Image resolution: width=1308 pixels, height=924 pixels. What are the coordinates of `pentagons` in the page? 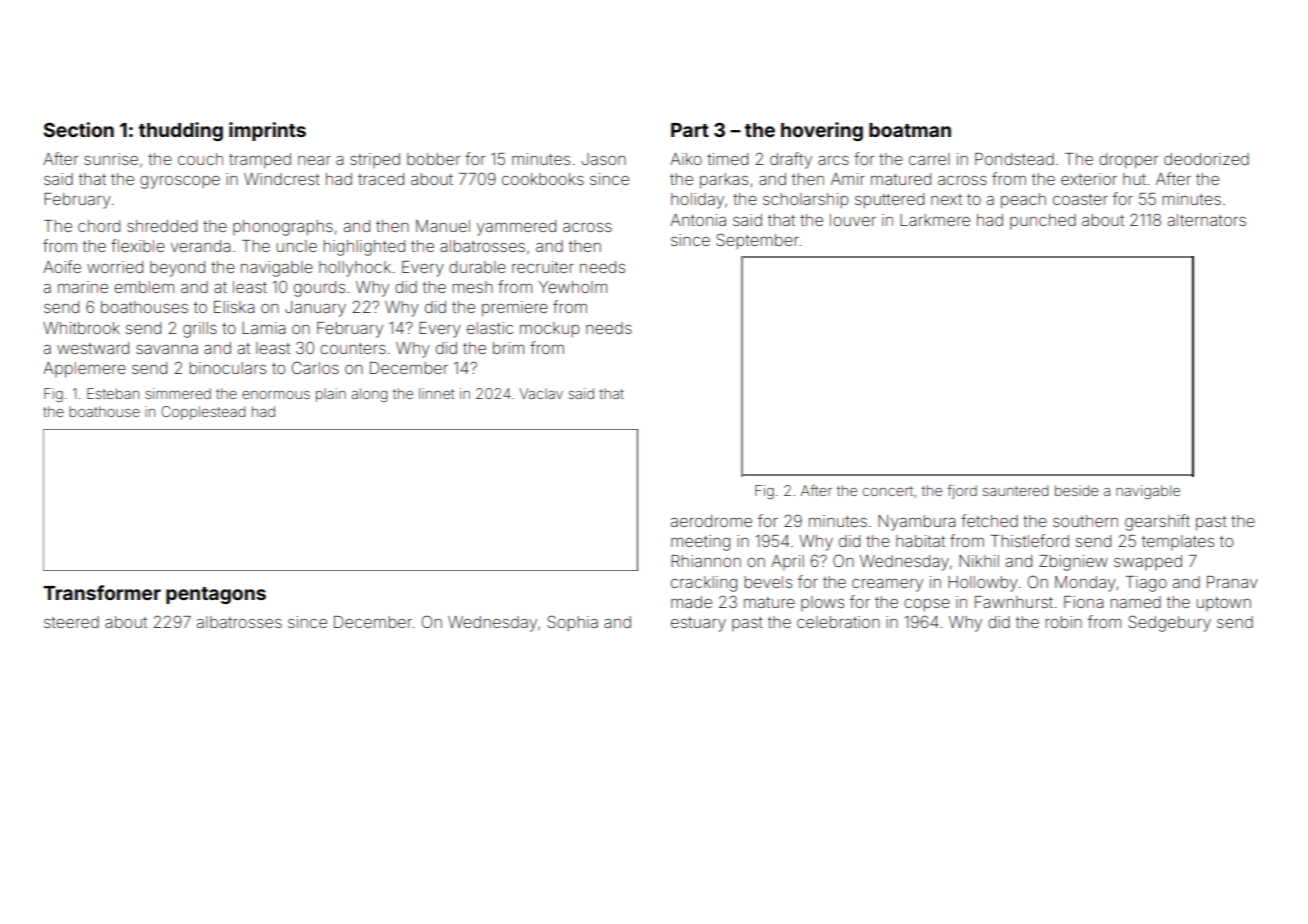 It's located at (216, 595).
